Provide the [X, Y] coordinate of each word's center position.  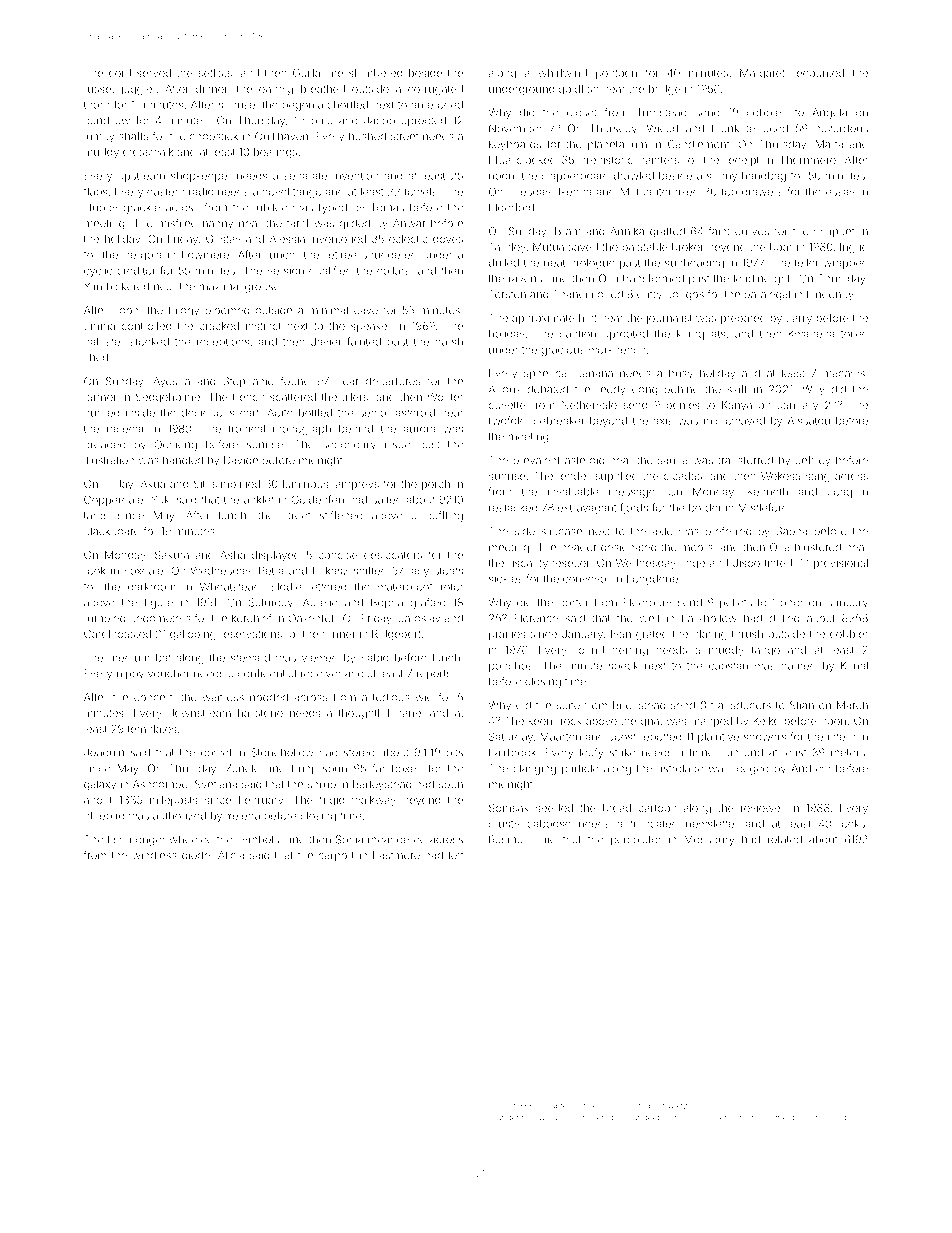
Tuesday [529, 192]
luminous [305, 484]
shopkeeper [201, 177]
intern [841, 736]
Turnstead [661, 112]
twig [544, 1118]
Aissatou [809, 421]
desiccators [393, 555]
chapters [558, 1106]
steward [250, 658]
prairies [507, 635]
